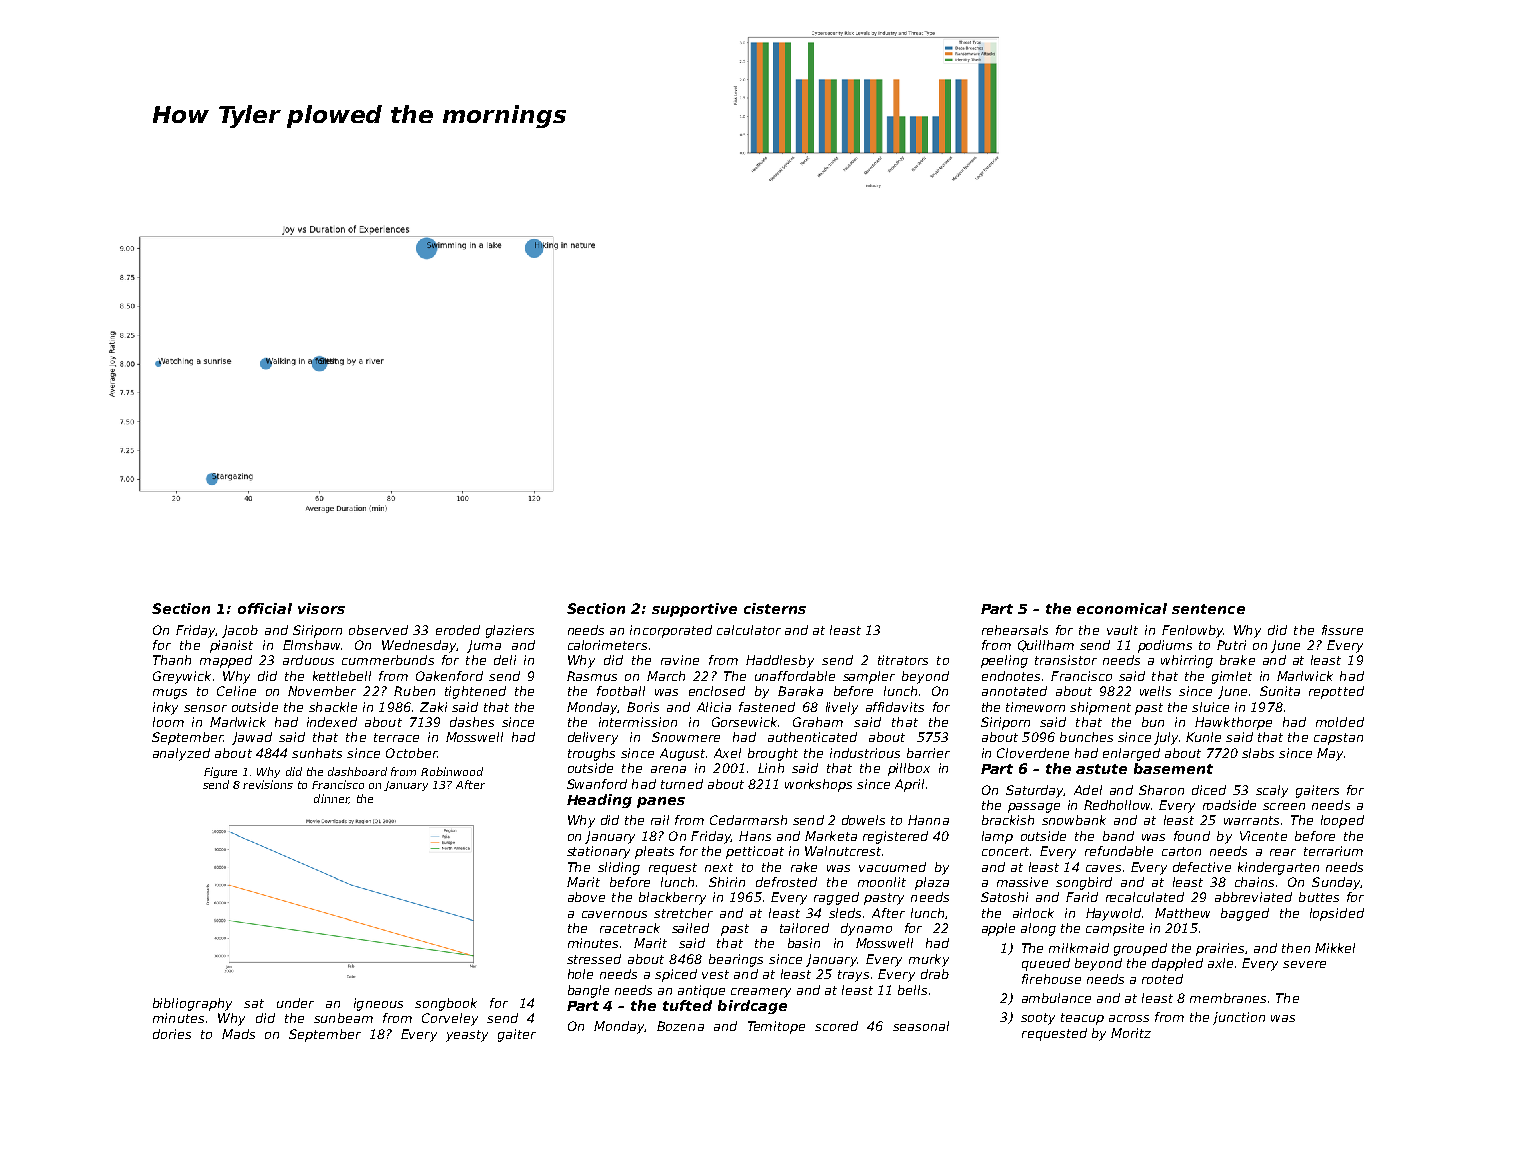 This screenshot has height=1172, width=1516. What do you see at coordinates (308, 660) in the screenshot?
I see `arduous` at bounding box center [308, 660].
